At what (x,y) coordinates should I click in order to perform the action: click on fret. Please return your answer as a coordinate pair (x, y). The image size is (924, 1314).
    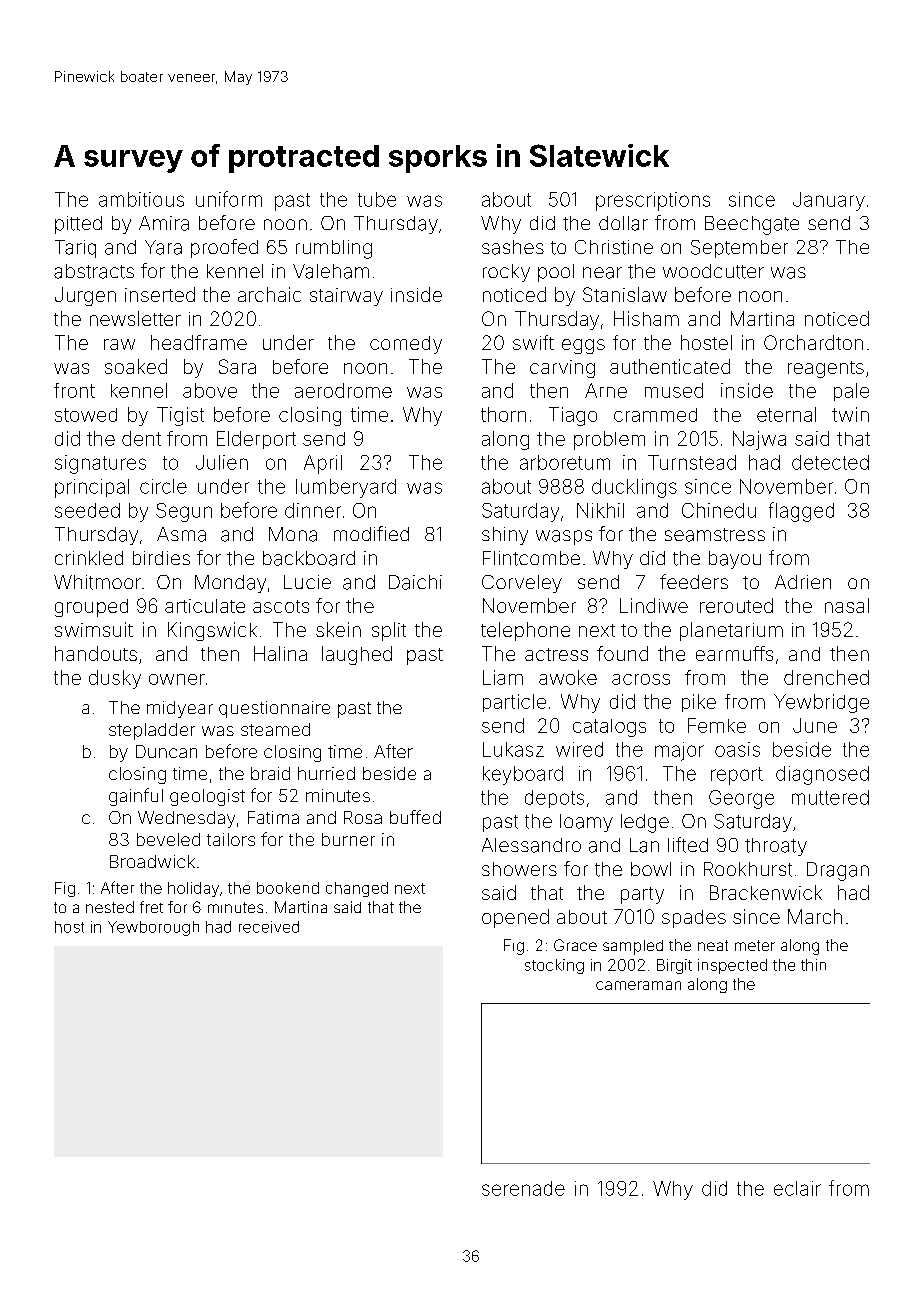
    Looking at the image, I should click on (151, 907).
